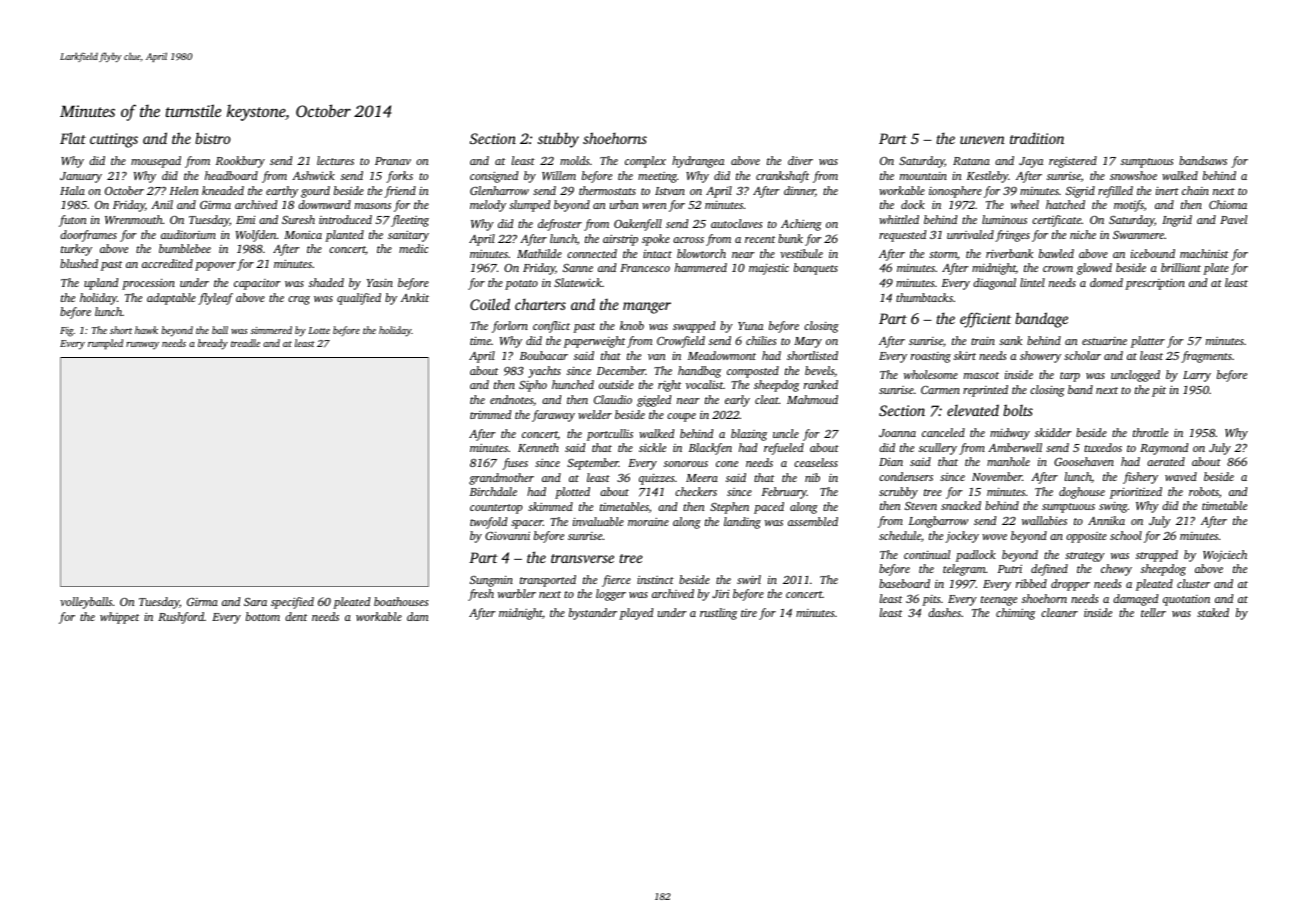  What do you see at coordinates (213, 344) in the screenshot?
I see `bready` at bounding box center [213, 344].
